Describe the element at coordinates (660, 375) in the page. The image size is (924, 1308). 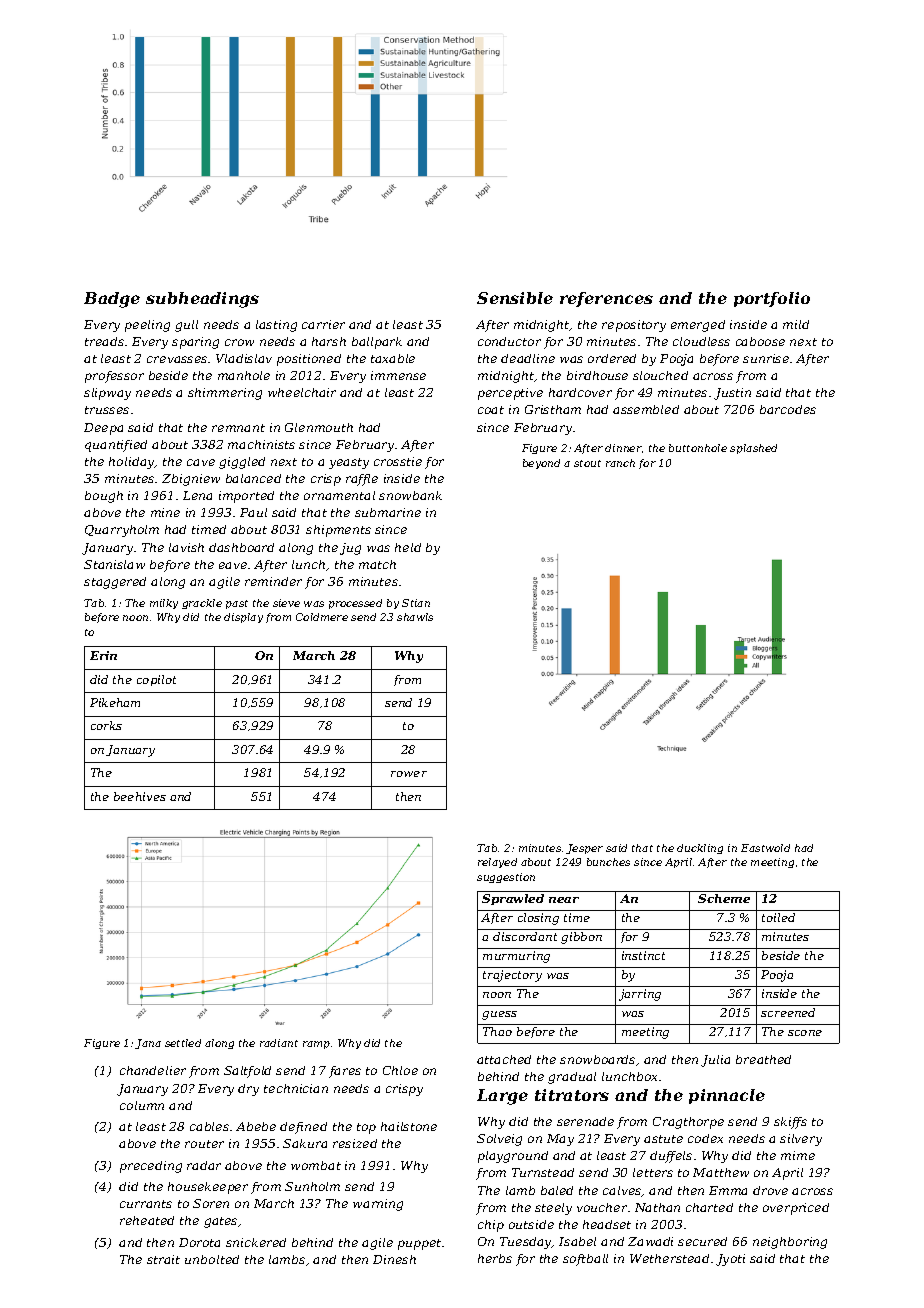
I see `slouched` at that location.
